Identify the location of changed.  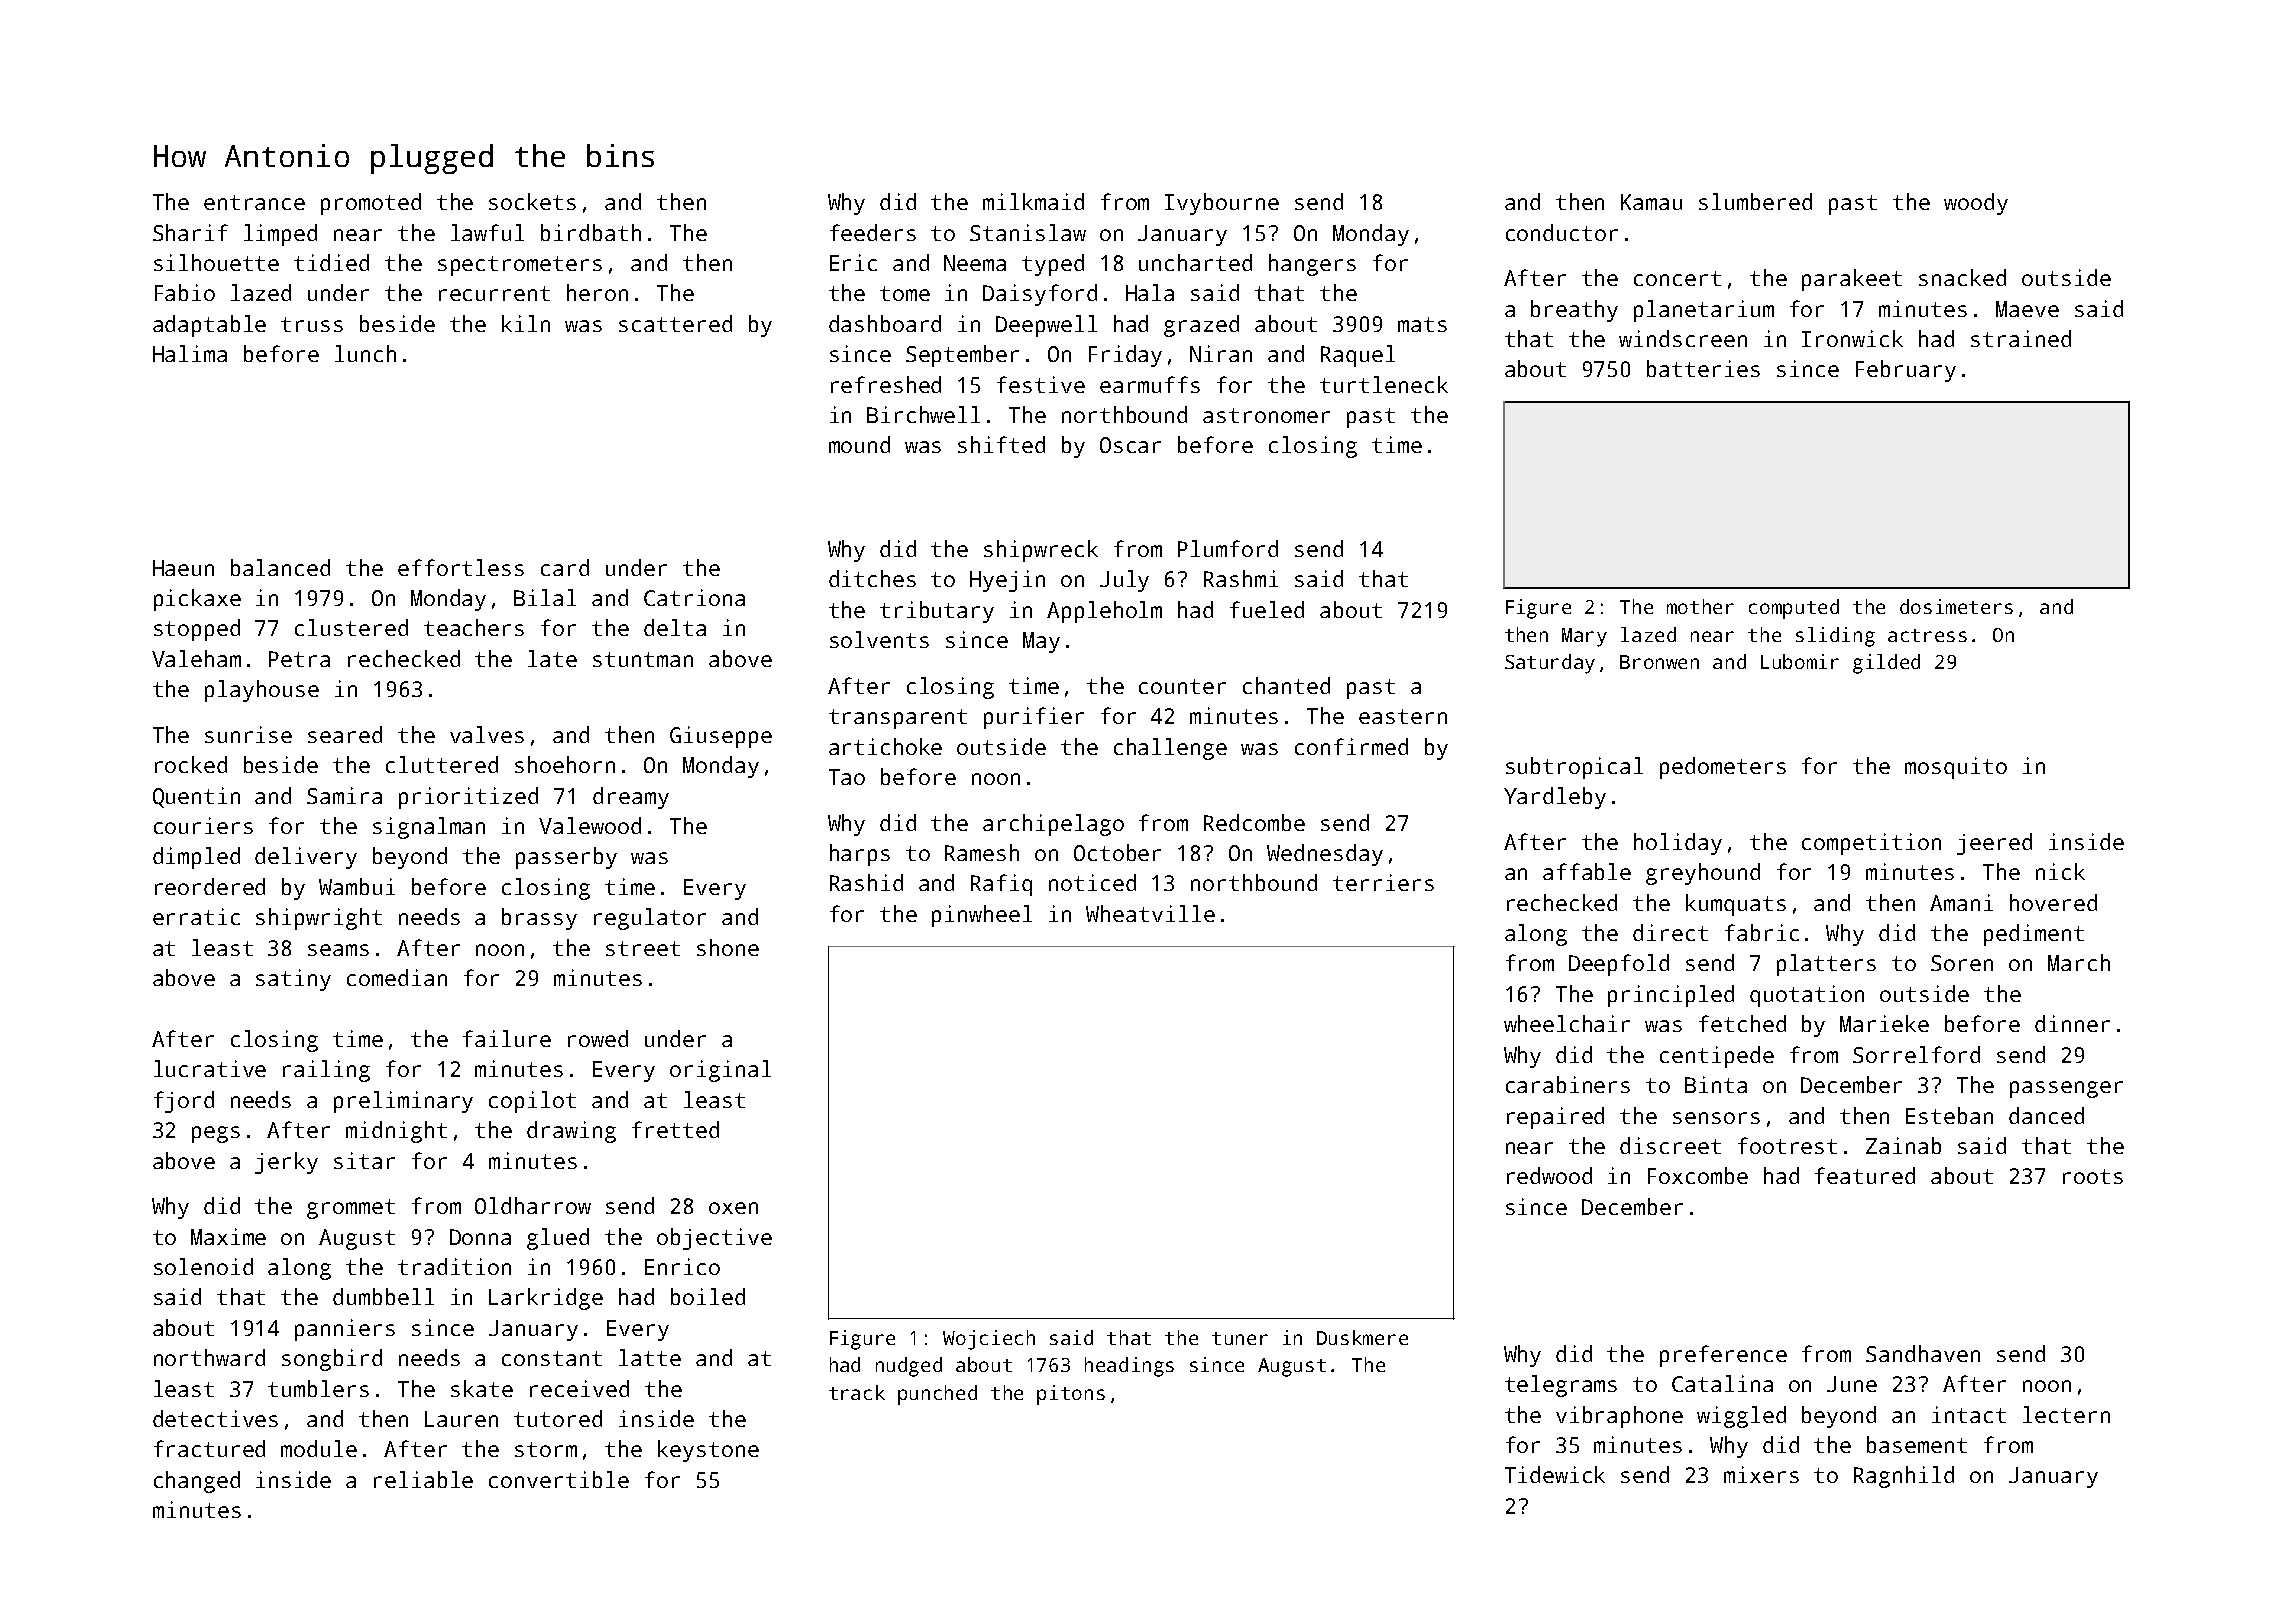
(197, 1482).
